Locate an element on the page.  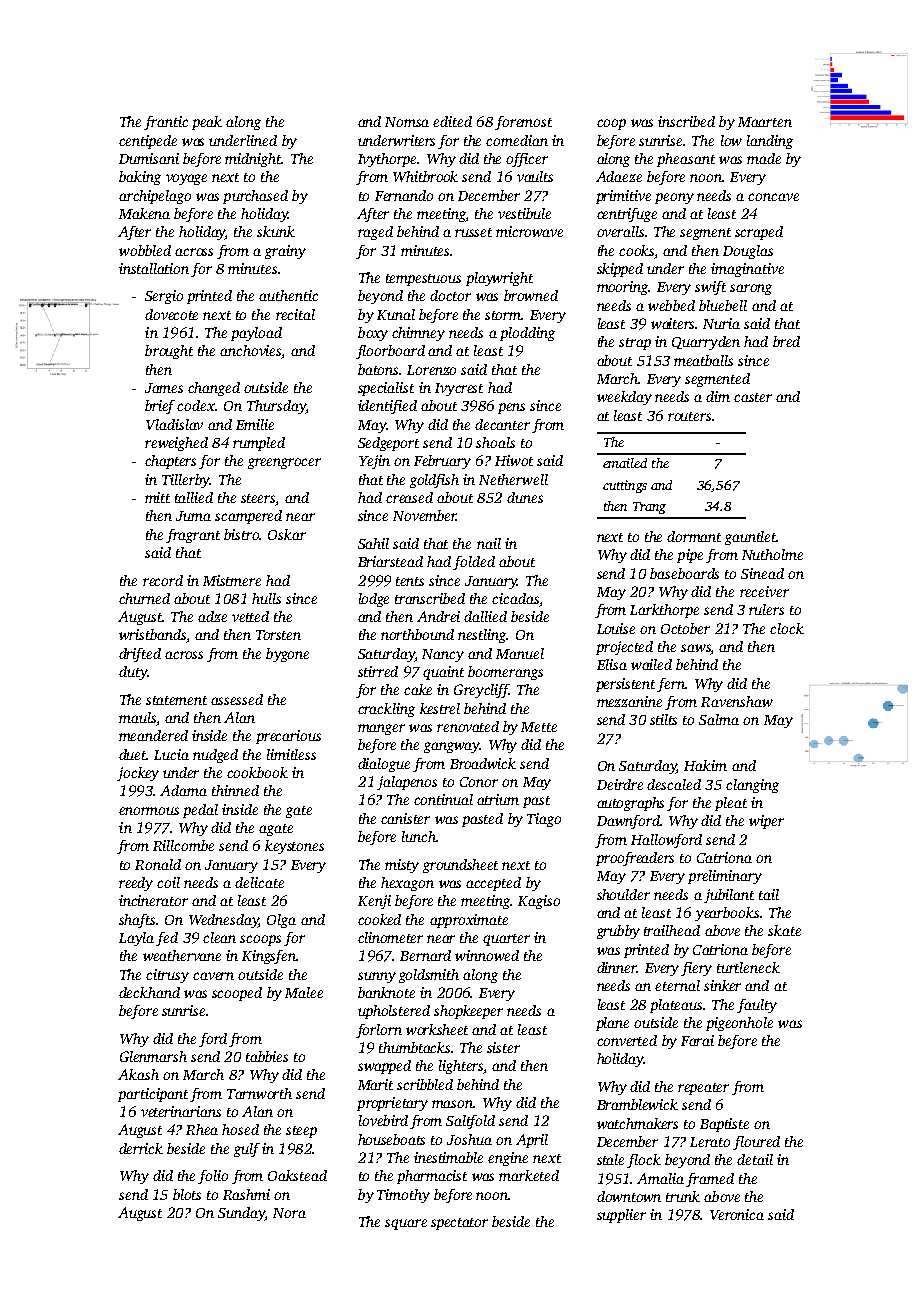
Manuel is located at coordinates (520, 653).
